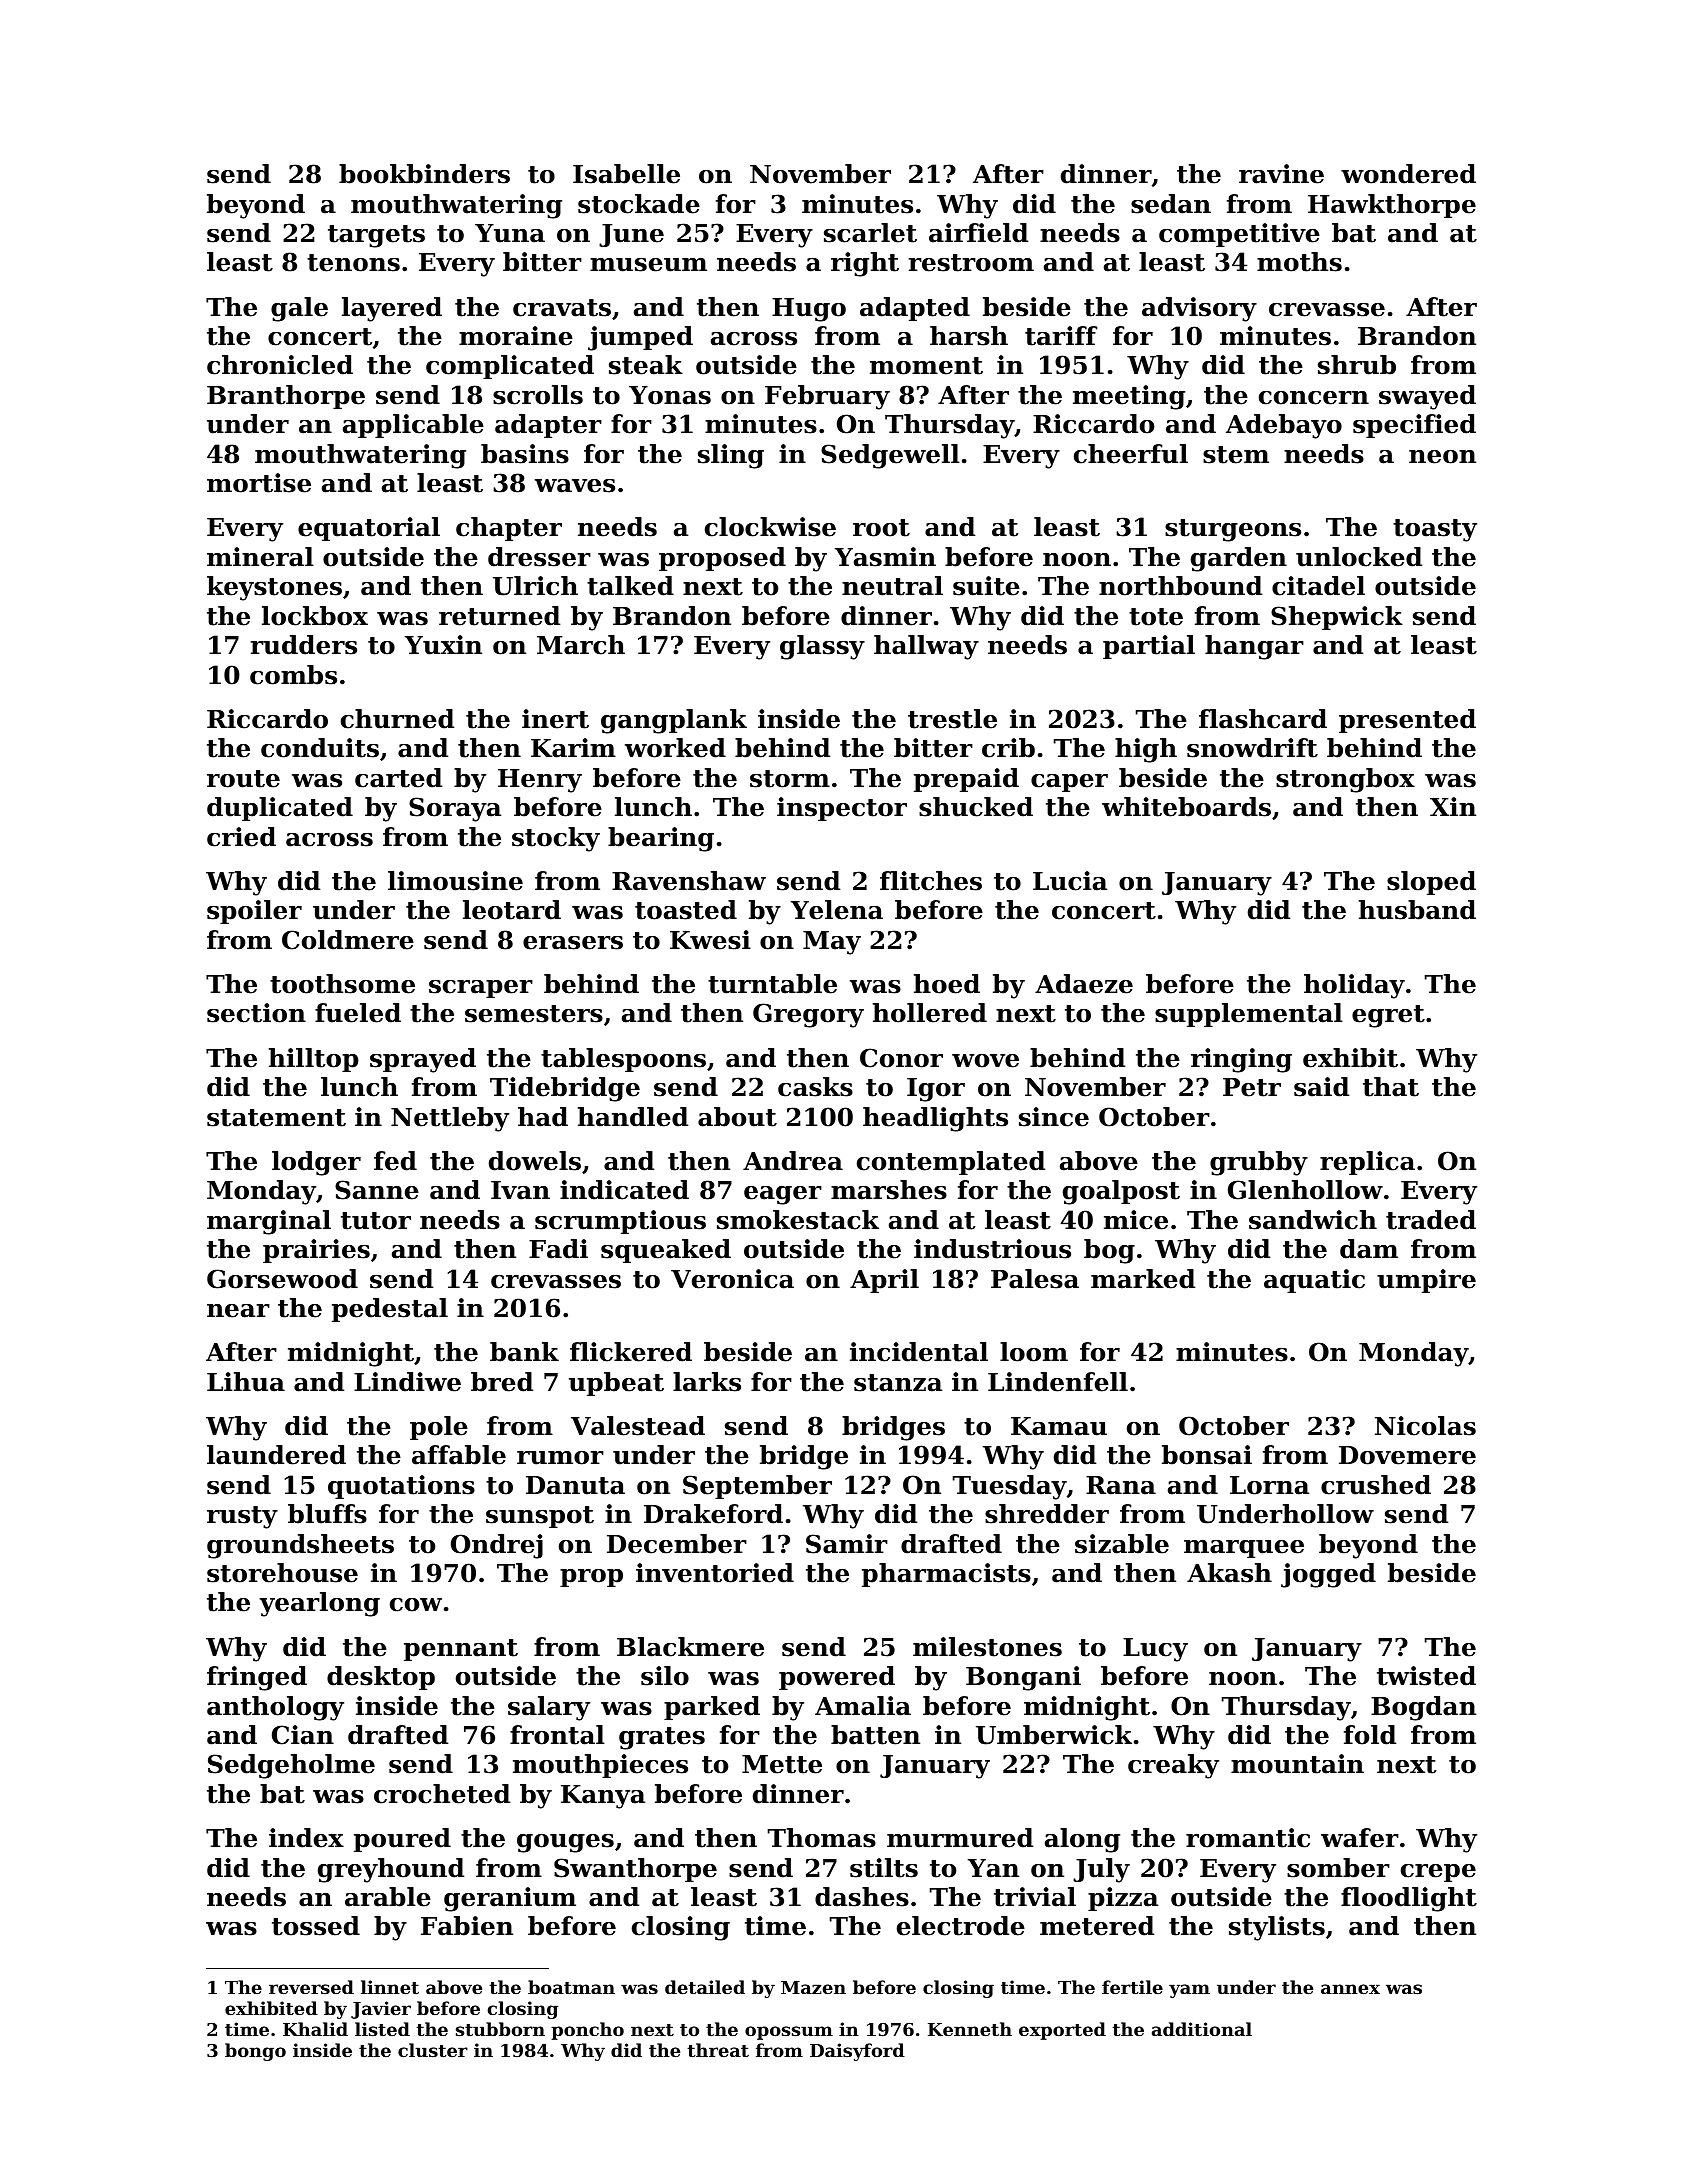 The image size is (1683, 2178). I want to click on aquatic, so click(1314, 1281).
